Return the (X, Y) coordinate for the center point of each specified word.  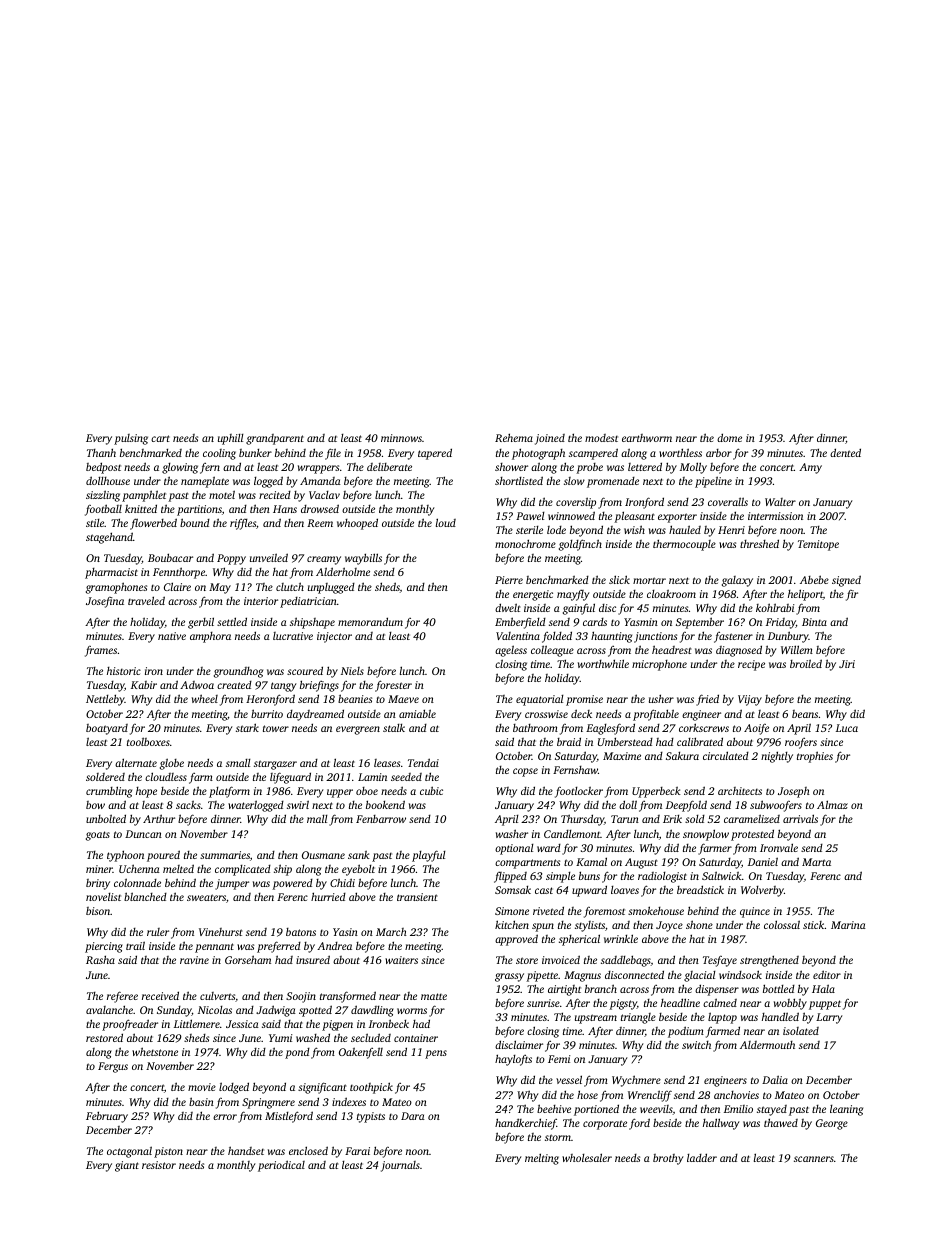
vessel (569, 1079)
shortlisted (519, 480)
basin (201, 1101)
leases (387, 763)
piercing (104, 947)
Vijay (750, 700)
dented (845, 452)
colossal (782, 924)
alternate (136, 762)
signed (846, 581)
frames (101, 651)
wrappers (318, 469)
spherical (579, 940)
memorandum (370, 621)
